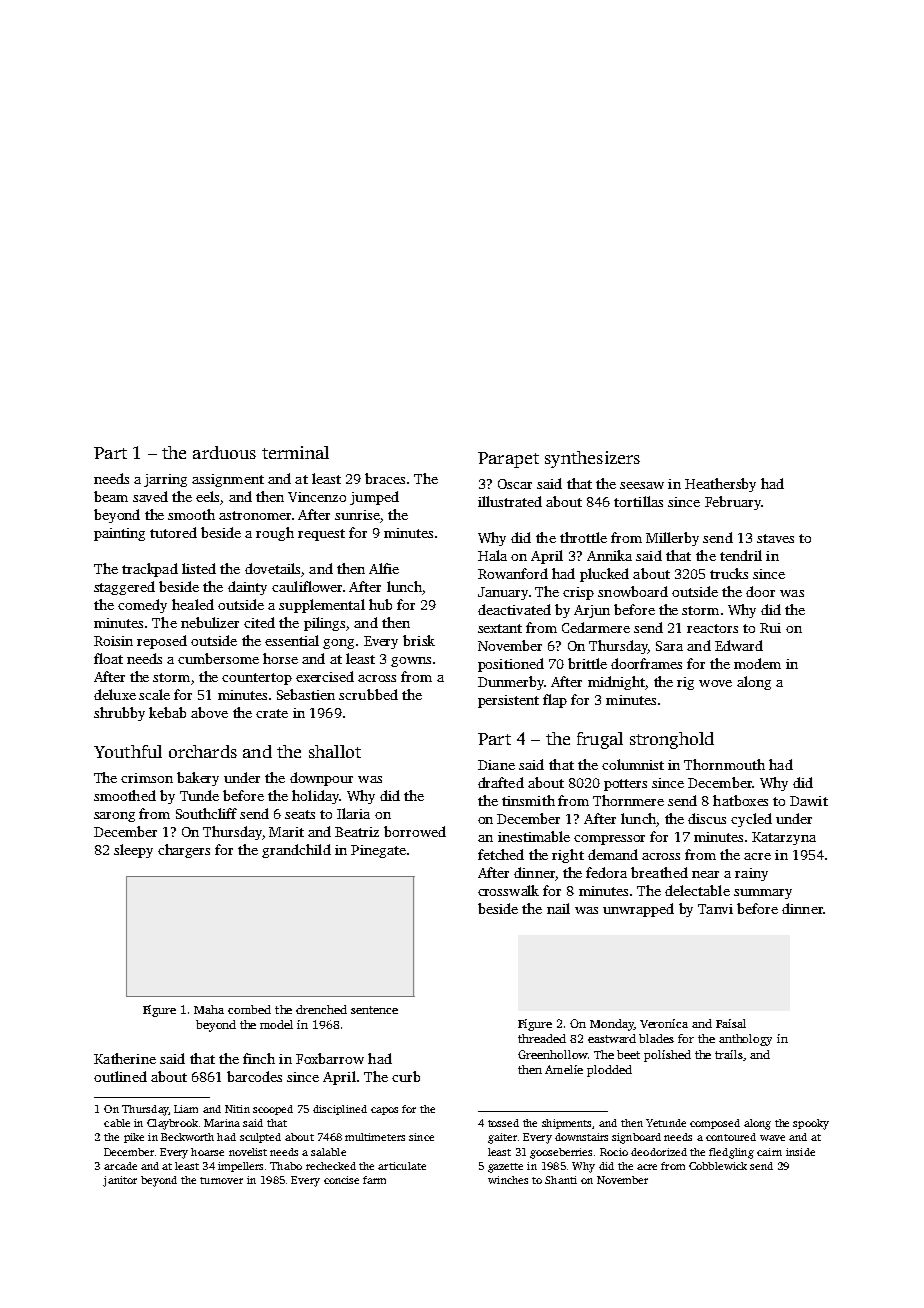 The width and height of the screenshot is (924, 1308). What do you see at coordinates (733, 503) in the screenshot?
I see `February` at bounding box center [733, 503].
